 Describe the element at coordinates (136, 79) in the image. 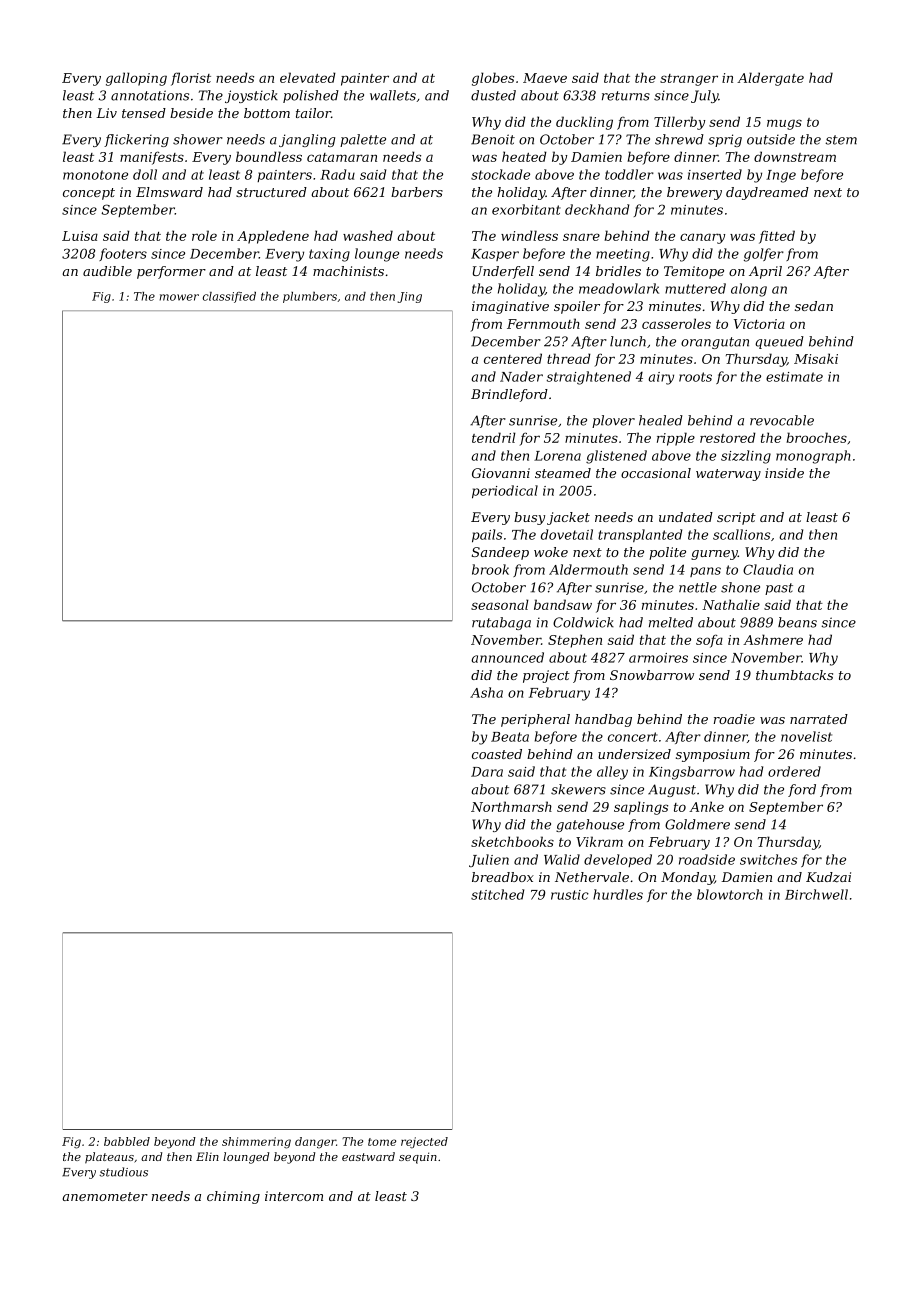

I see `galloping` at that location.
